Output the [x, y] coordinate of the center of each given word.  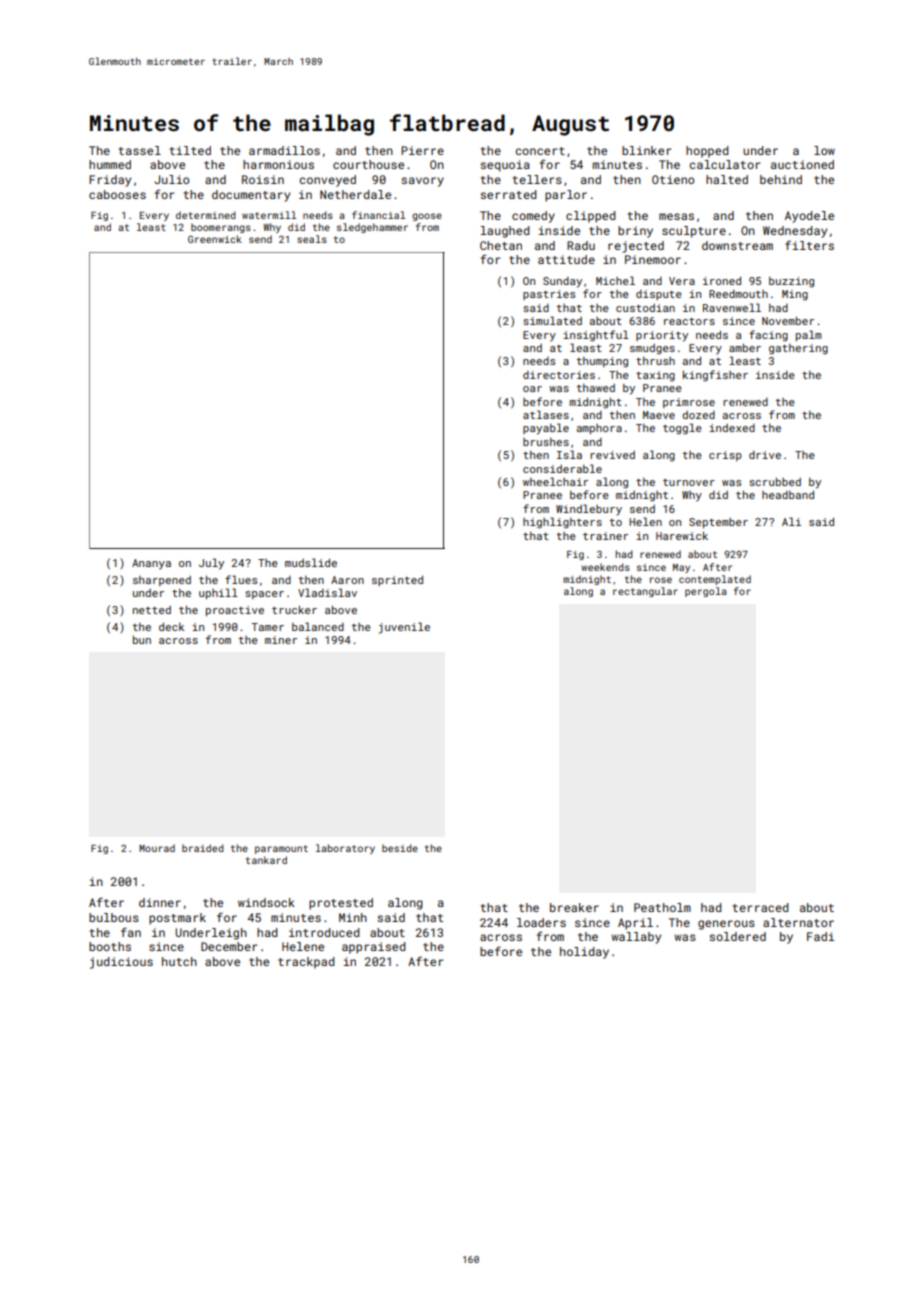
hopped [707, 152]
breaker [574, 907]
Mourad [157, 848]
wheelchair [555, 481]
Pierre [422, 150]
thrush [655, 361]
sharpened [162, 581]
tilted [190, 150]
